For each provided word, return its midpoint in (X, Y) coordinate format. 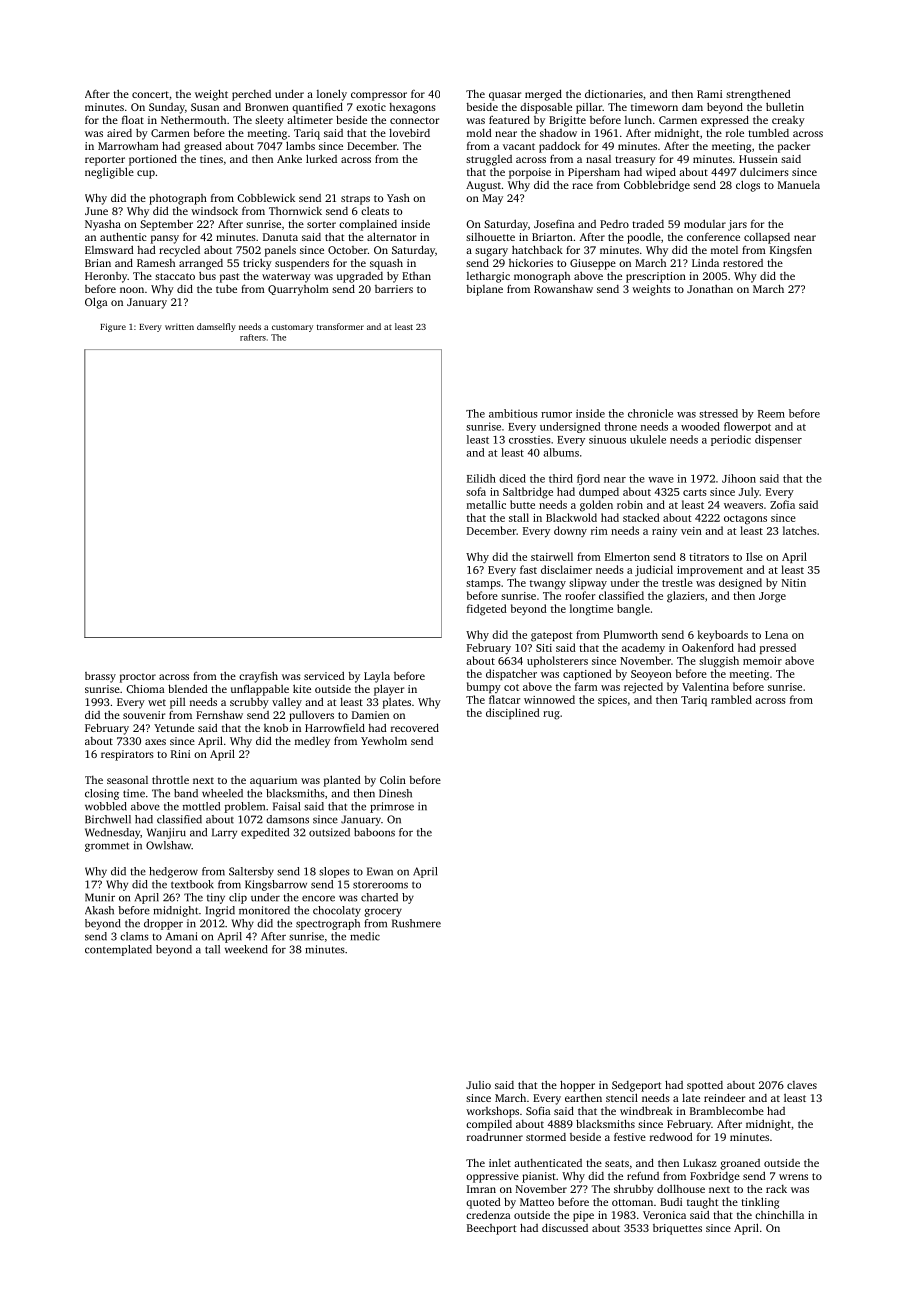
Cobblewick (266, 197)
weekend (246, 949)
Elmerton (627, 556)
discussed (565, 1227)
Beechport (491, 1229)
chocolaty (337, 911)
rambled (731, 699)
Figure (113, 327)
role (735, 132)
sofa (476, 491)
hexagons (412, 108)
